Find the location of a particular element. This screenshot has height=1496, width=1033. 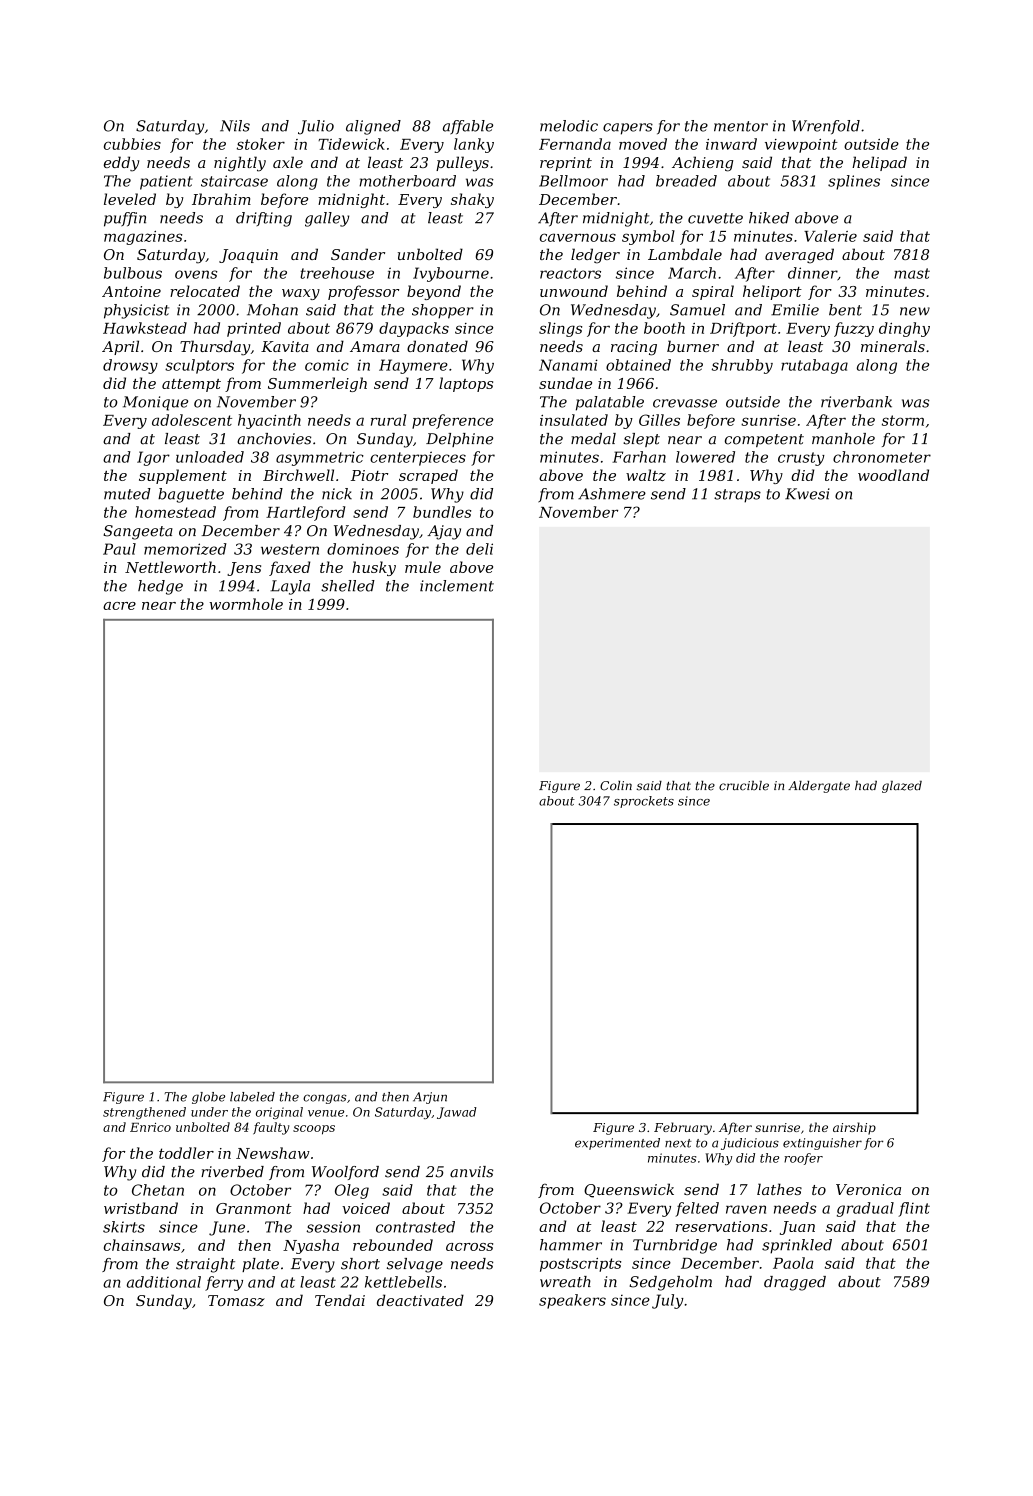

Enrico is located at coordinates (150, 1127).
